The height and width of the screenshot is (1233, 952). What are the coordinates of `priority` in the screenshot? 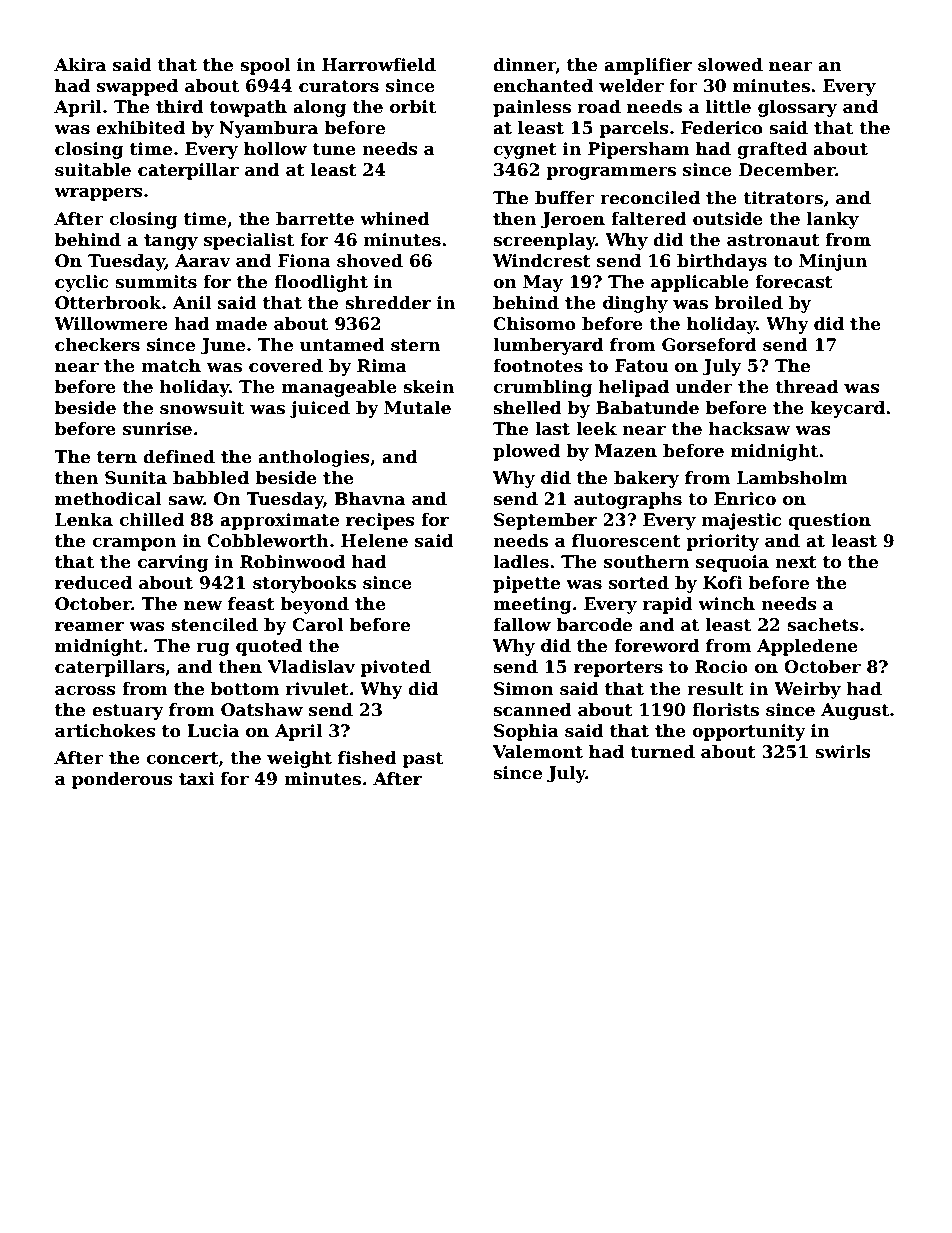 It's located at (722, 542).
